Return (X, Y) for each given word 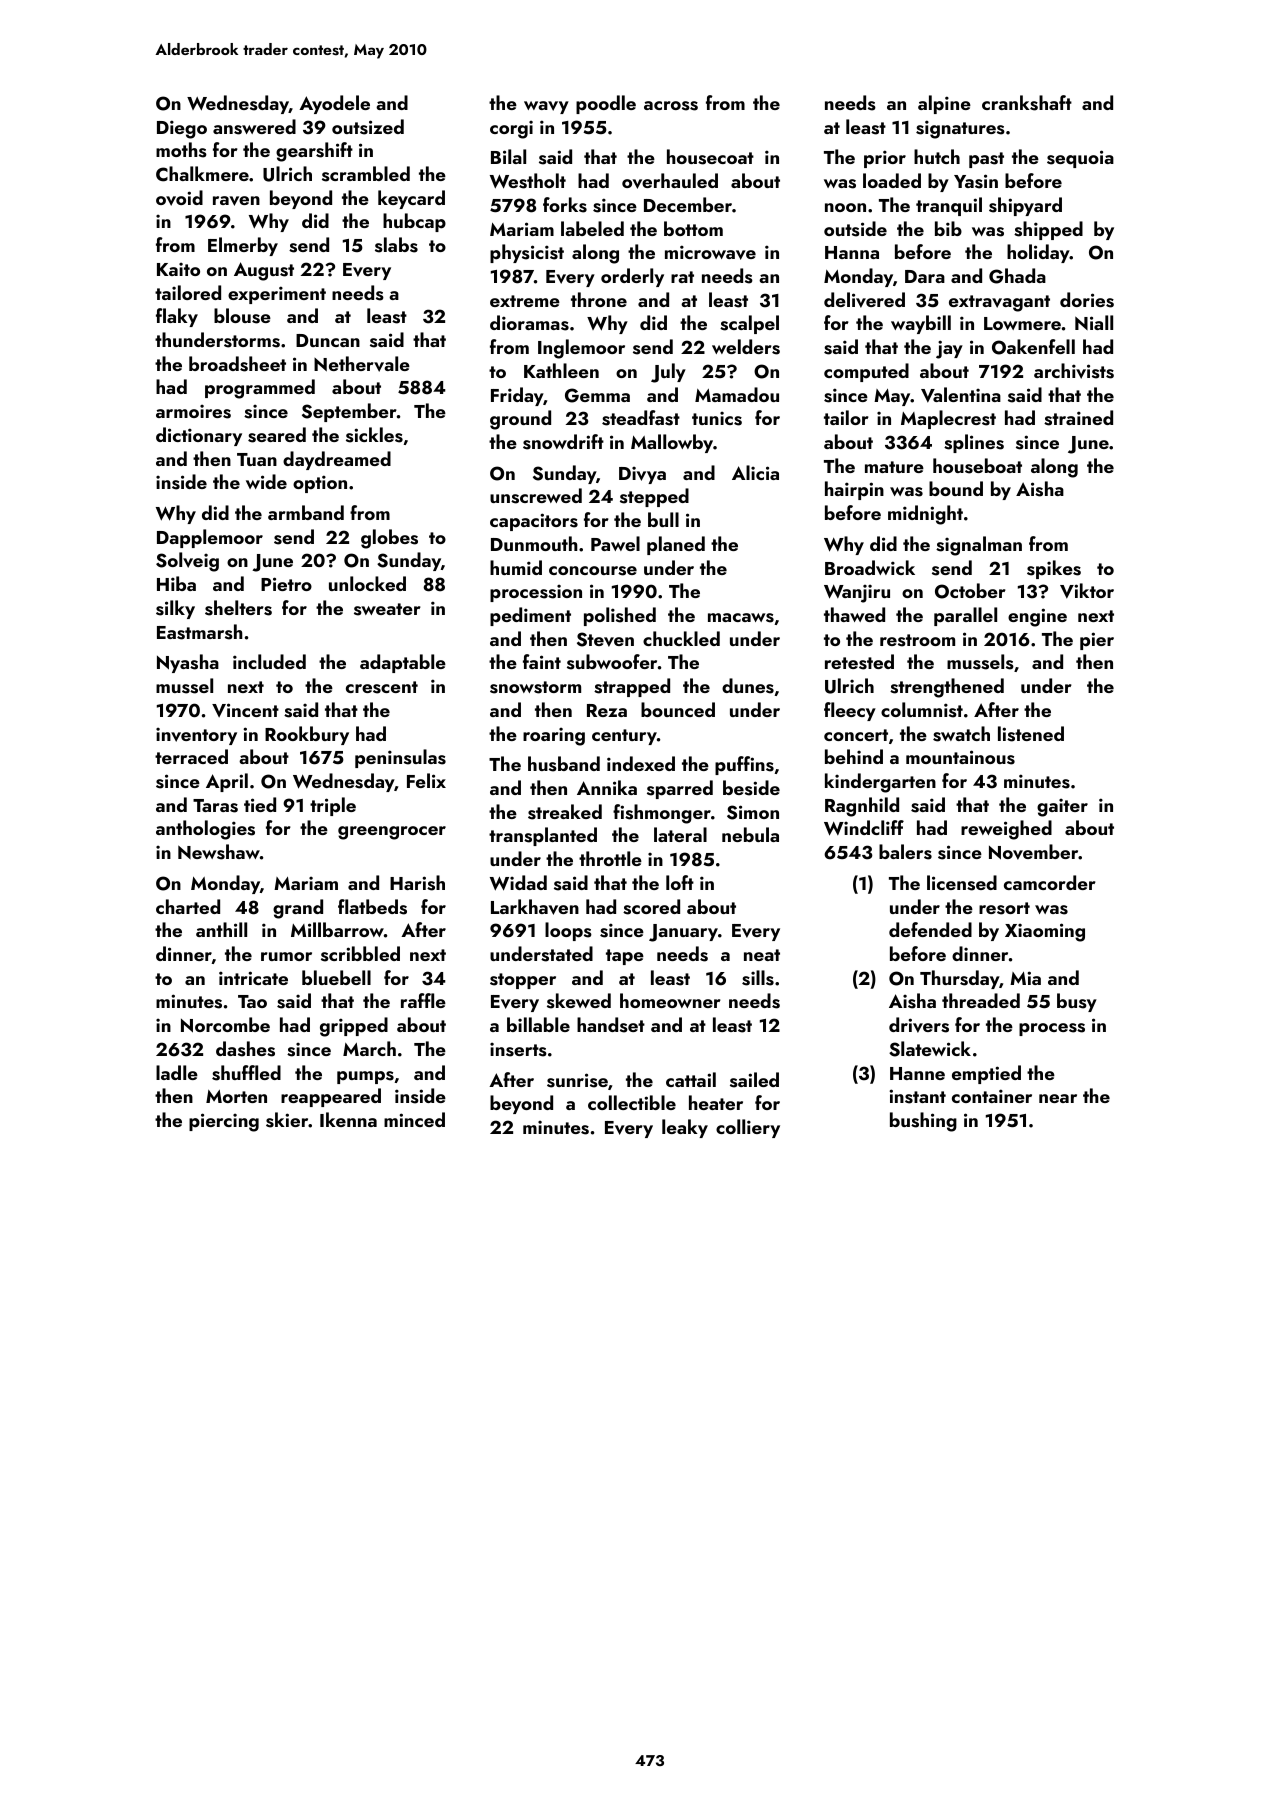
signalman (979, 546)
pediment (530, 616)
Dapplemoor (210, 538)
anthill (221, 929)
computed (866, 372)
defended (930, 929)
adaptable (403, 663)
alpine (944, 104)
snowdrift (563, 442)
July (668, 373)
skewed (579, 1001)
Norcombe (225, 1024)
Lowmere (1022, 323)
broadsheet (237, 364)
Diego (182, 129)
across (671, 106)
